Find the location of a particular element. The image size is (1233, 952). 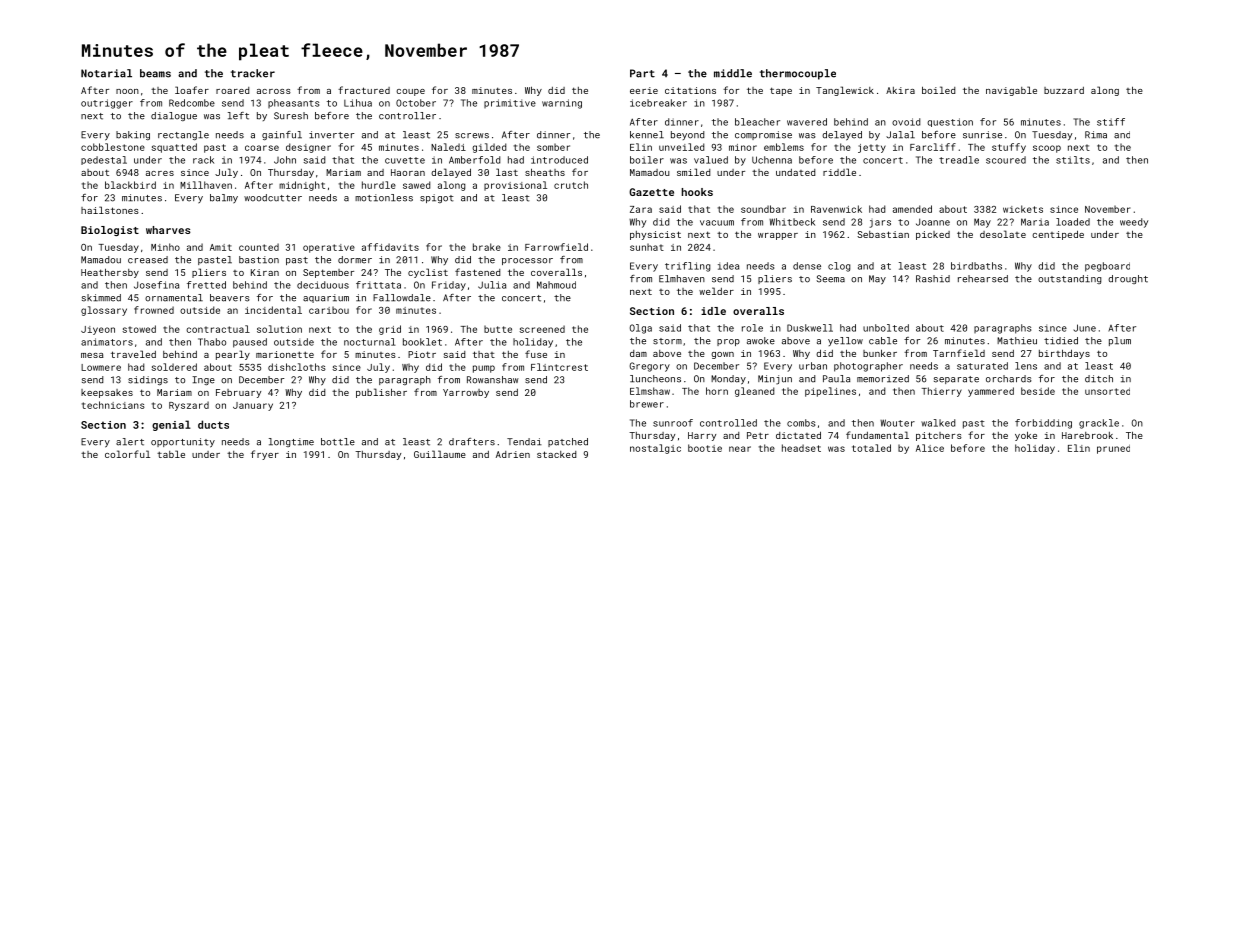

Notarial is located at coordinates (106, 73).
